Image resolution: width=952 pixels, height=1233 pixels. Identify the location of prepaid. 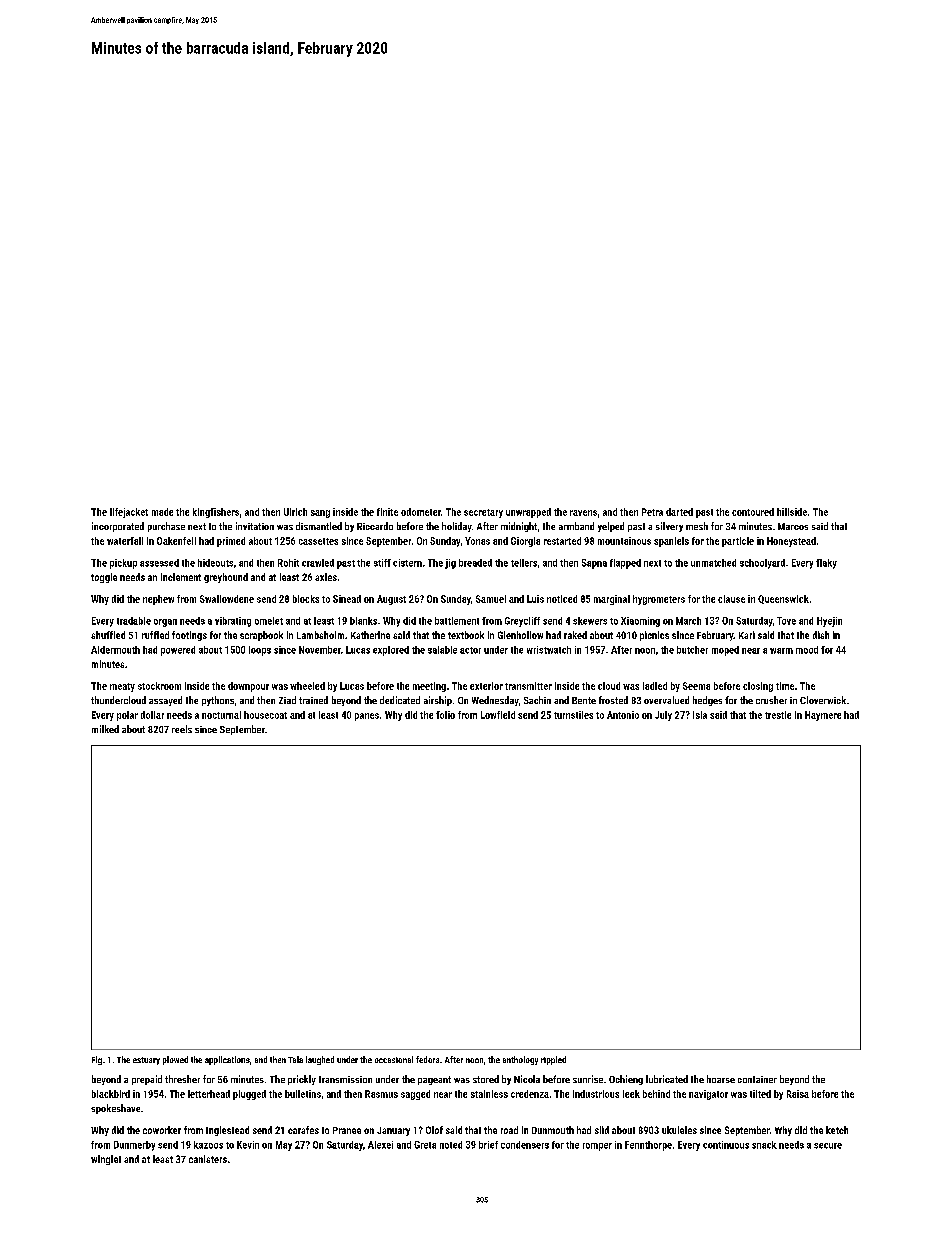
(147, 1080).
